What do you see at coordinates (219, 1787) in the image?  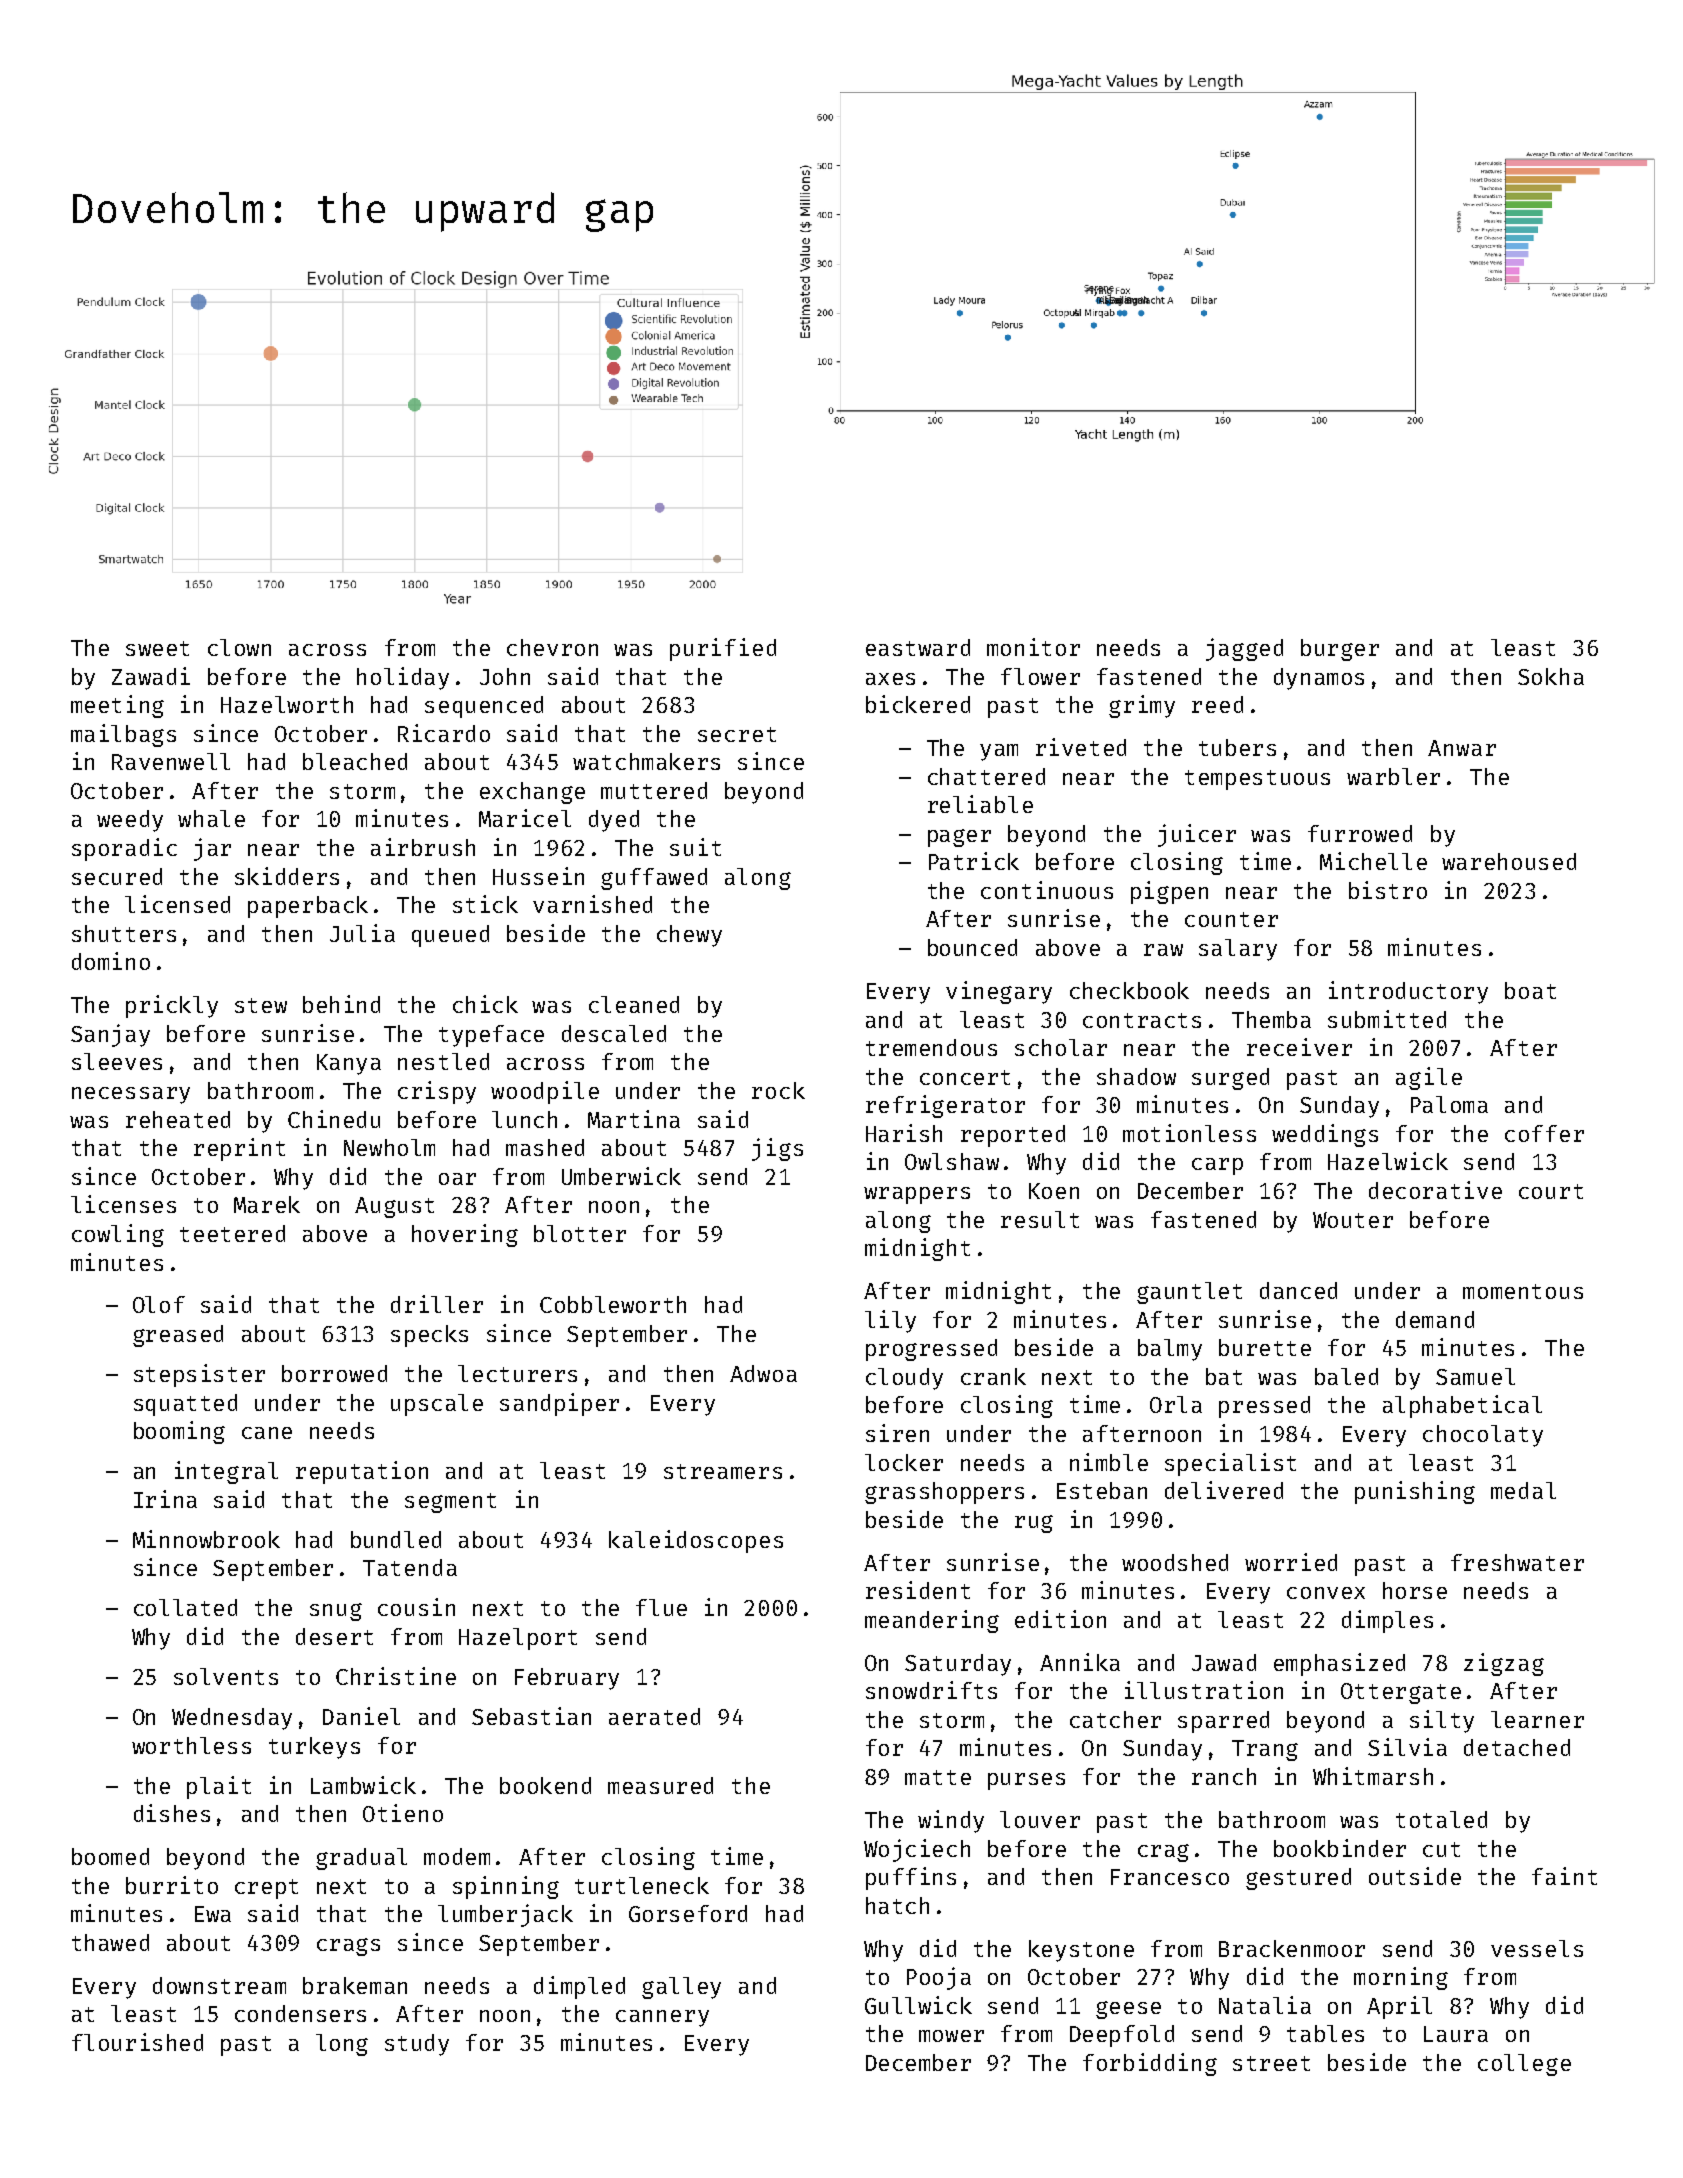 I see `plait` at bounding box center [219, 1787].
